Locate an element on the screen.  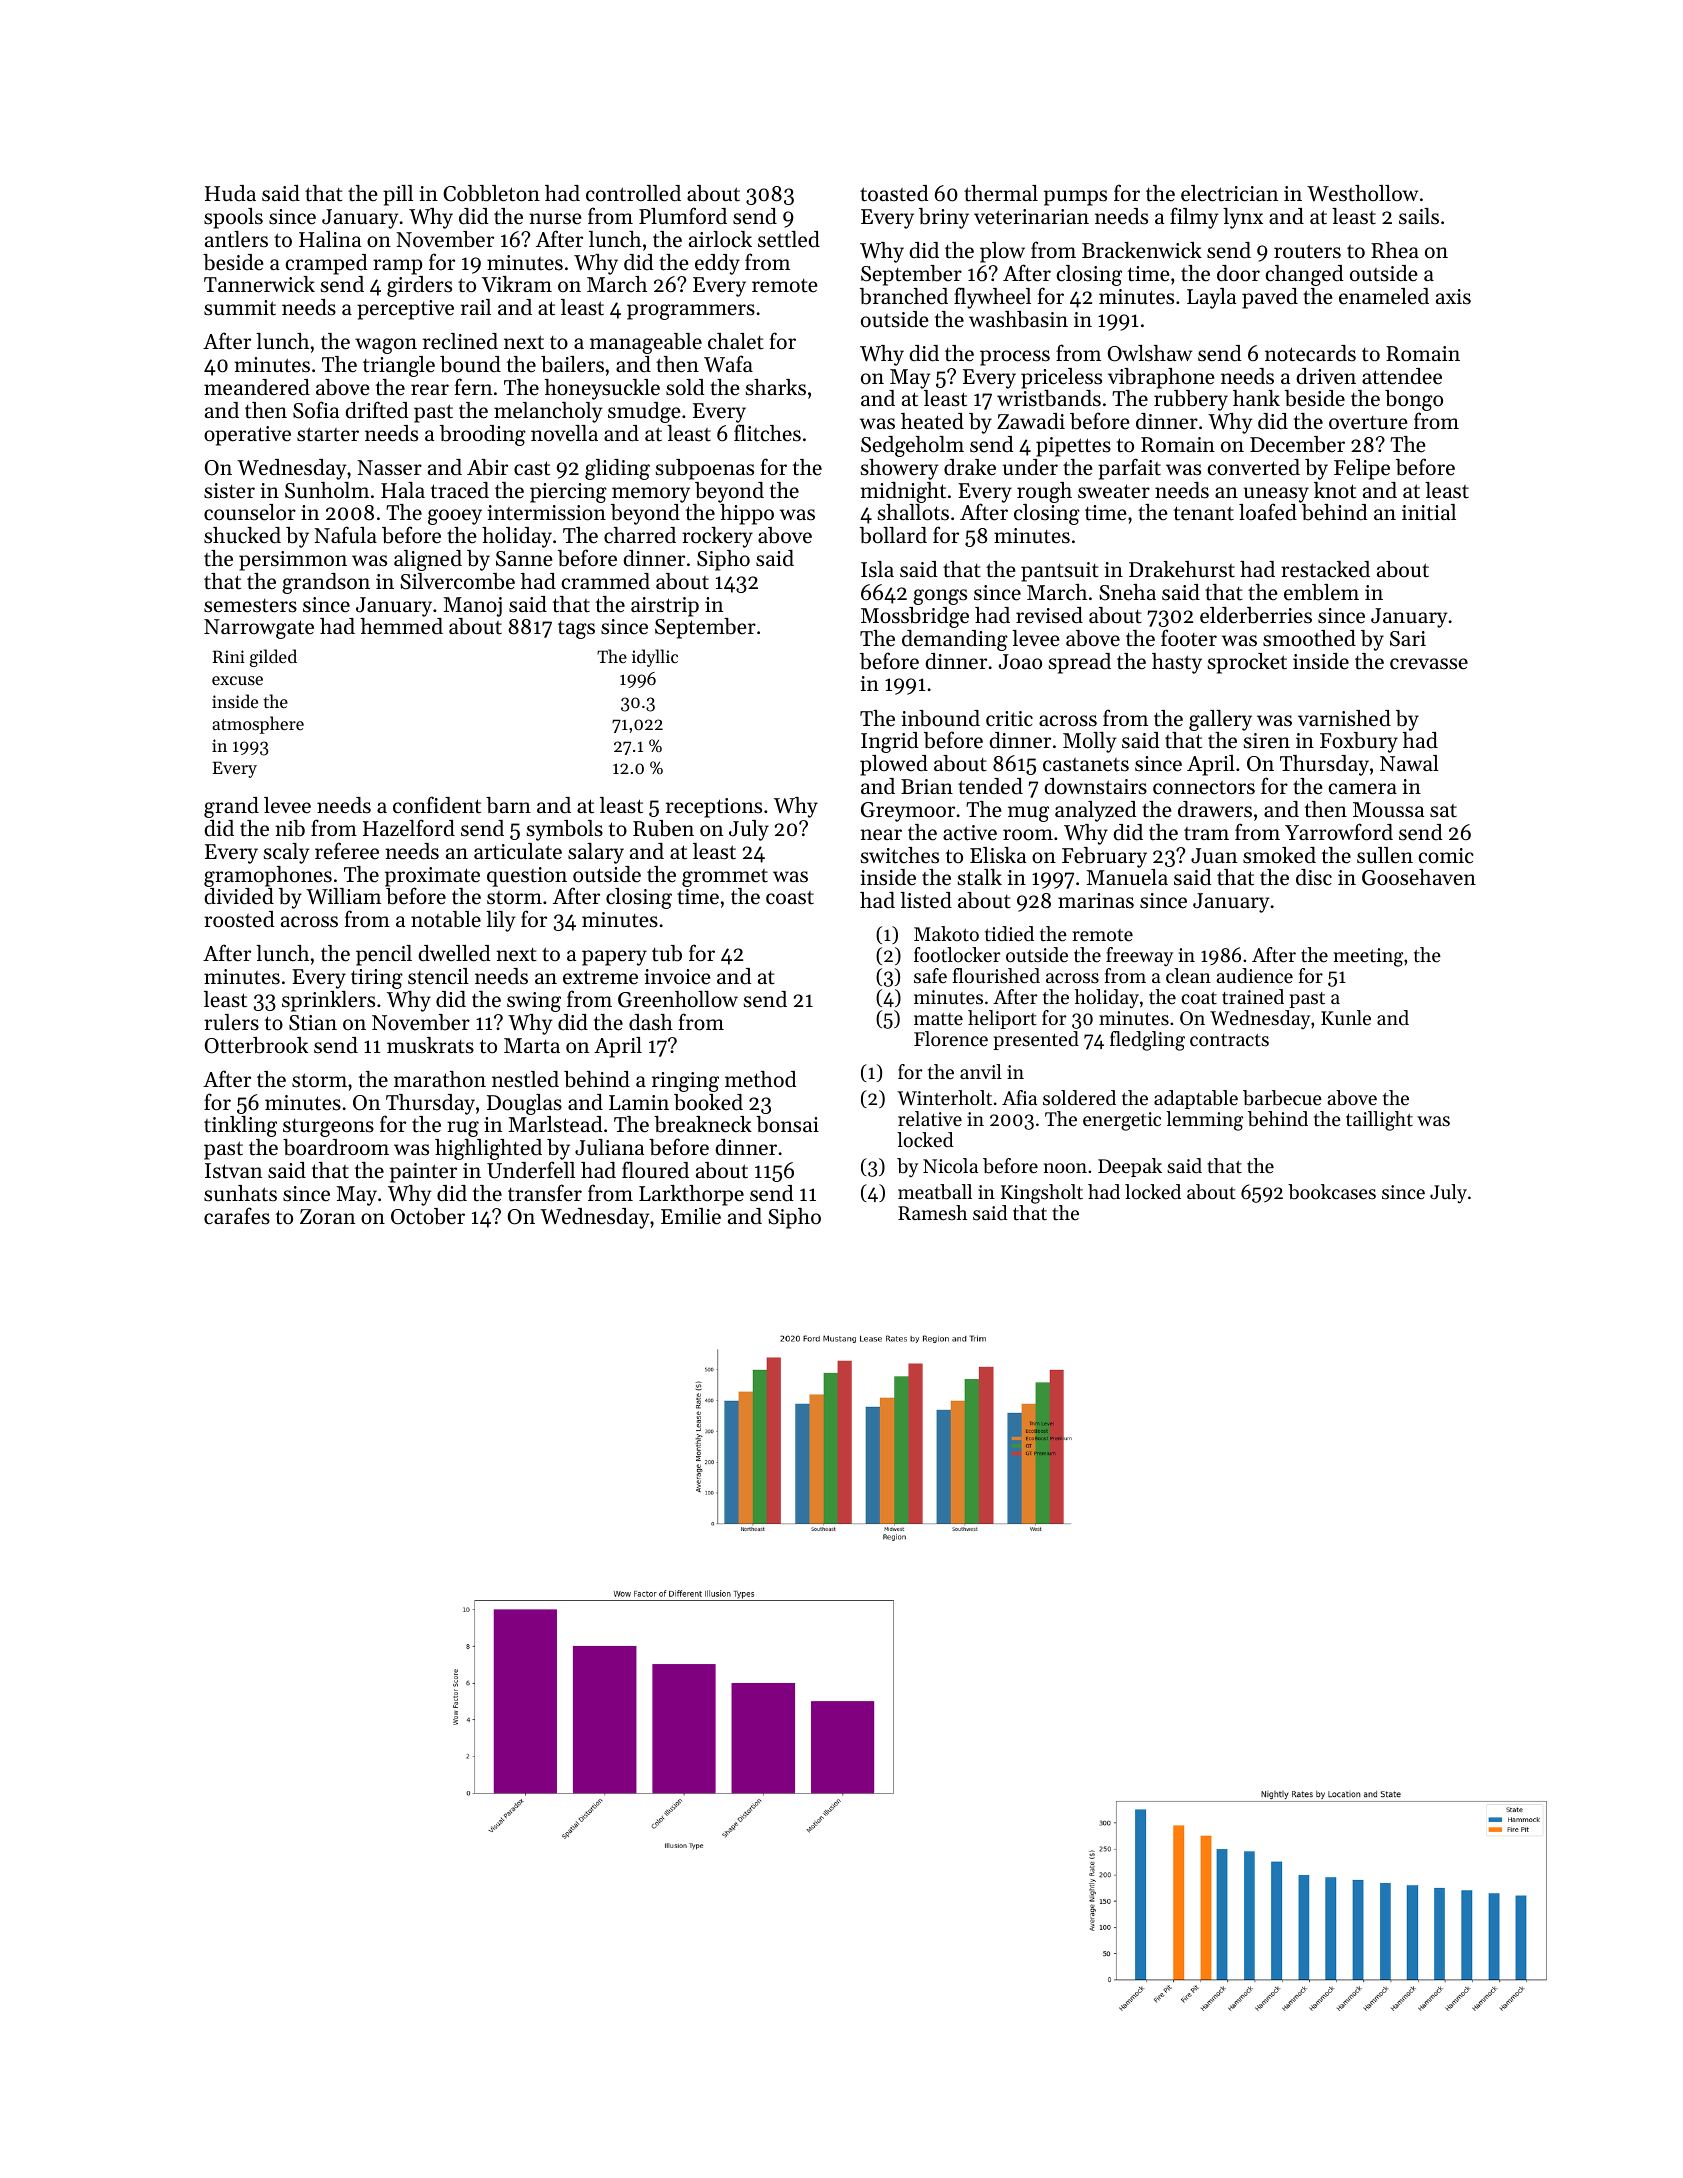
Molly is located at coordinates (1089, 742).
